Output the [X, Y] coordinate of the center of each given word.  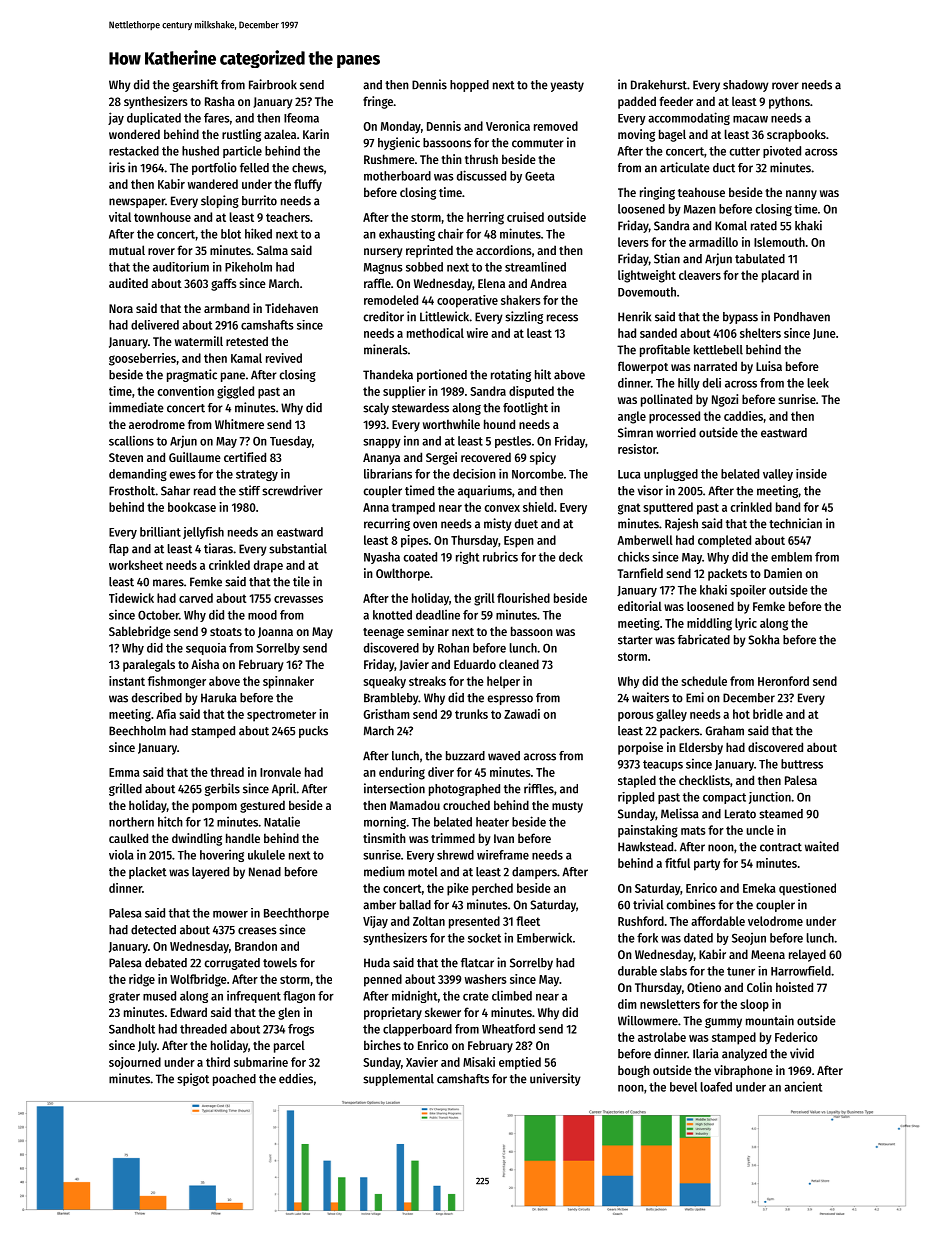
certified [245, 457]
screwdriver [292, 490]
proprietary [393, 1013]
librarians [388, 474]
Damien [783, 573]
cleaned [519, 664]
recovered [486, 457]
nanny [801, 195]
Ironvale [280, 772]
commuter [538, 143]
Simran [635, 432]
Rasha [220, 101]
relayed [807, 955]
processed [674, 417]
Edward [189, 1012]
